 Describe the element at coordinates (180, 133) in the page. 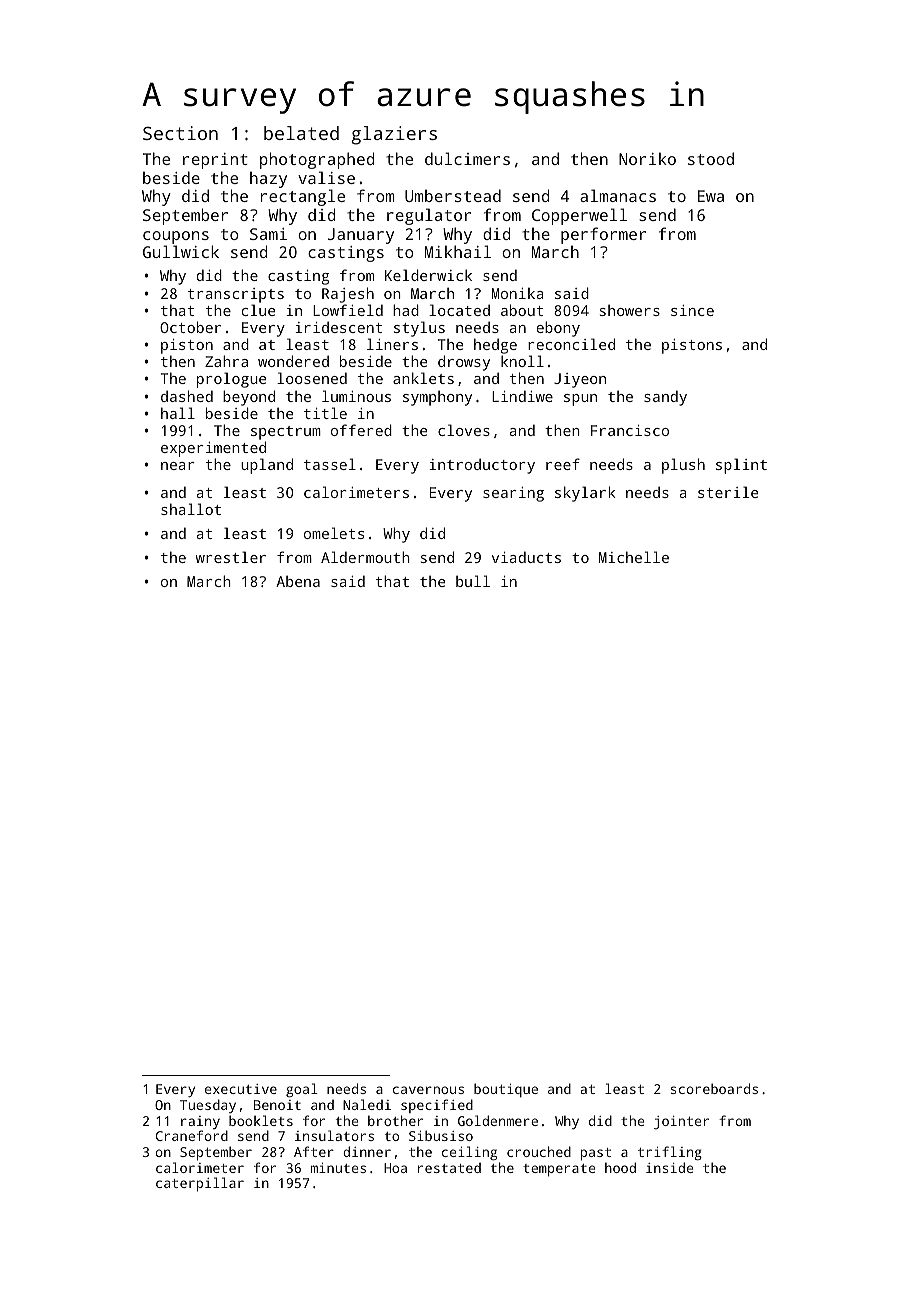

I see `Section` at that location.
